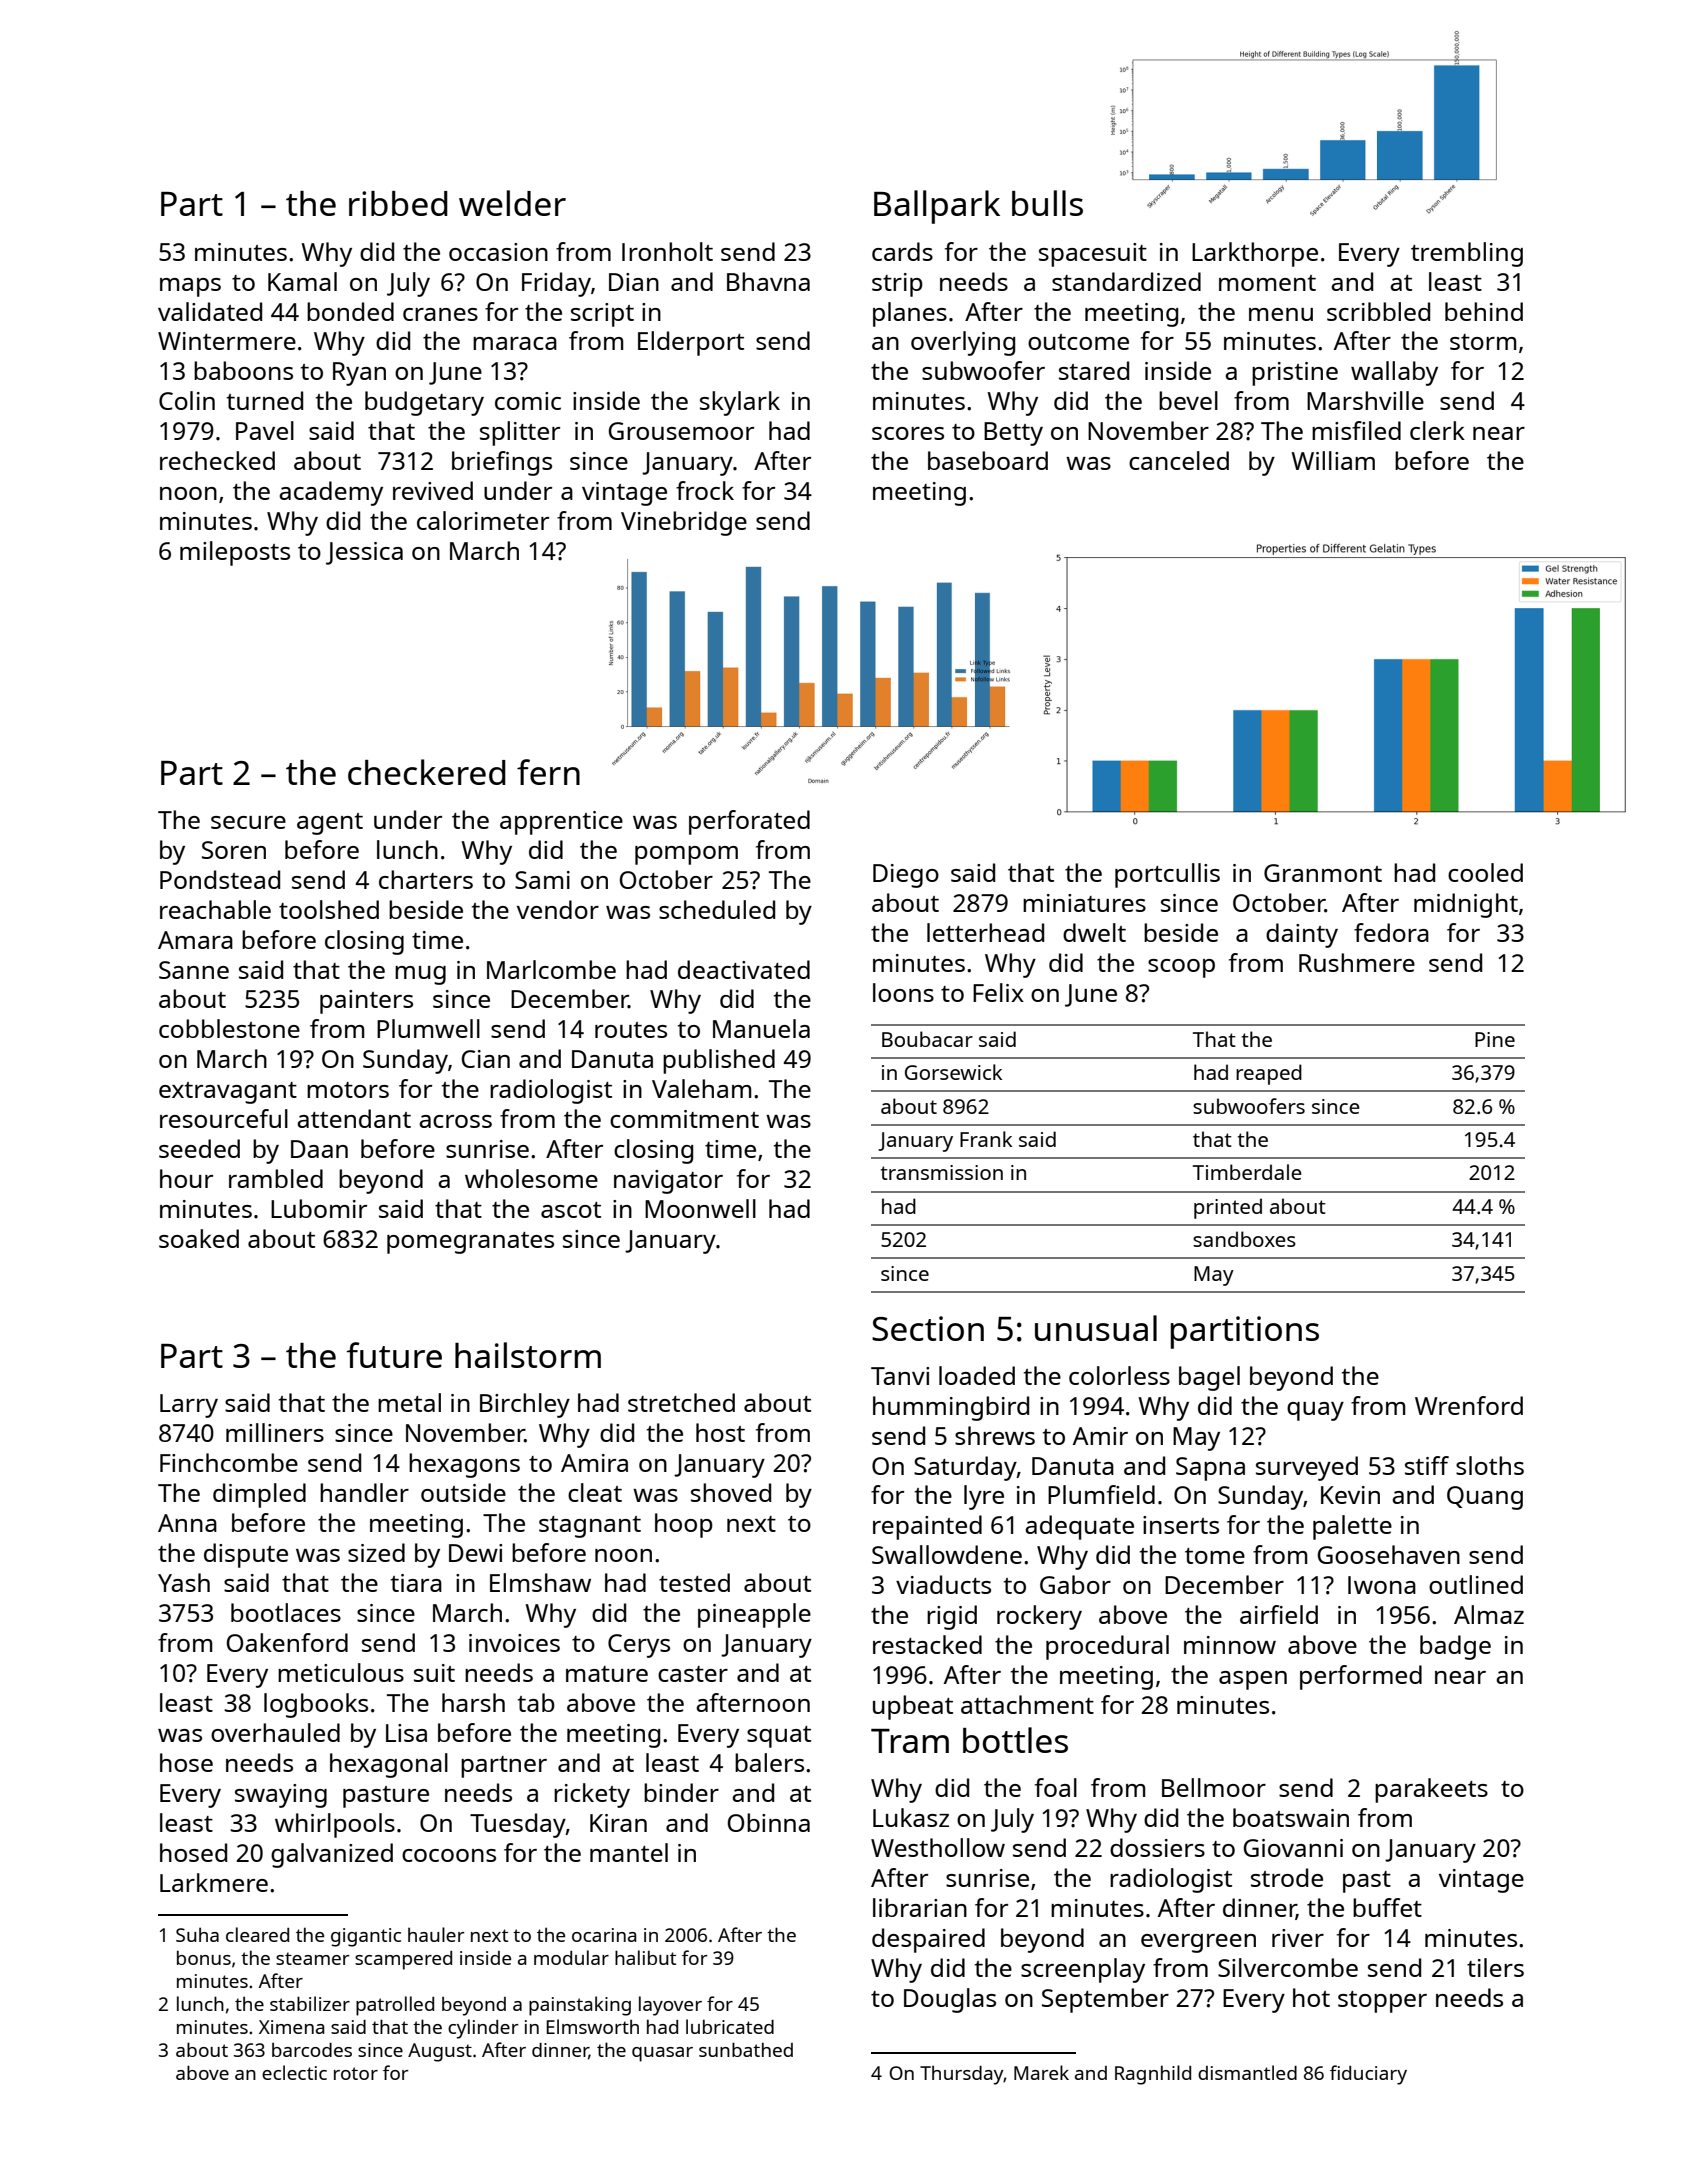  Describe the element at coordinates (189, 1406) in the screenshot. I see `Larry` at that location.
